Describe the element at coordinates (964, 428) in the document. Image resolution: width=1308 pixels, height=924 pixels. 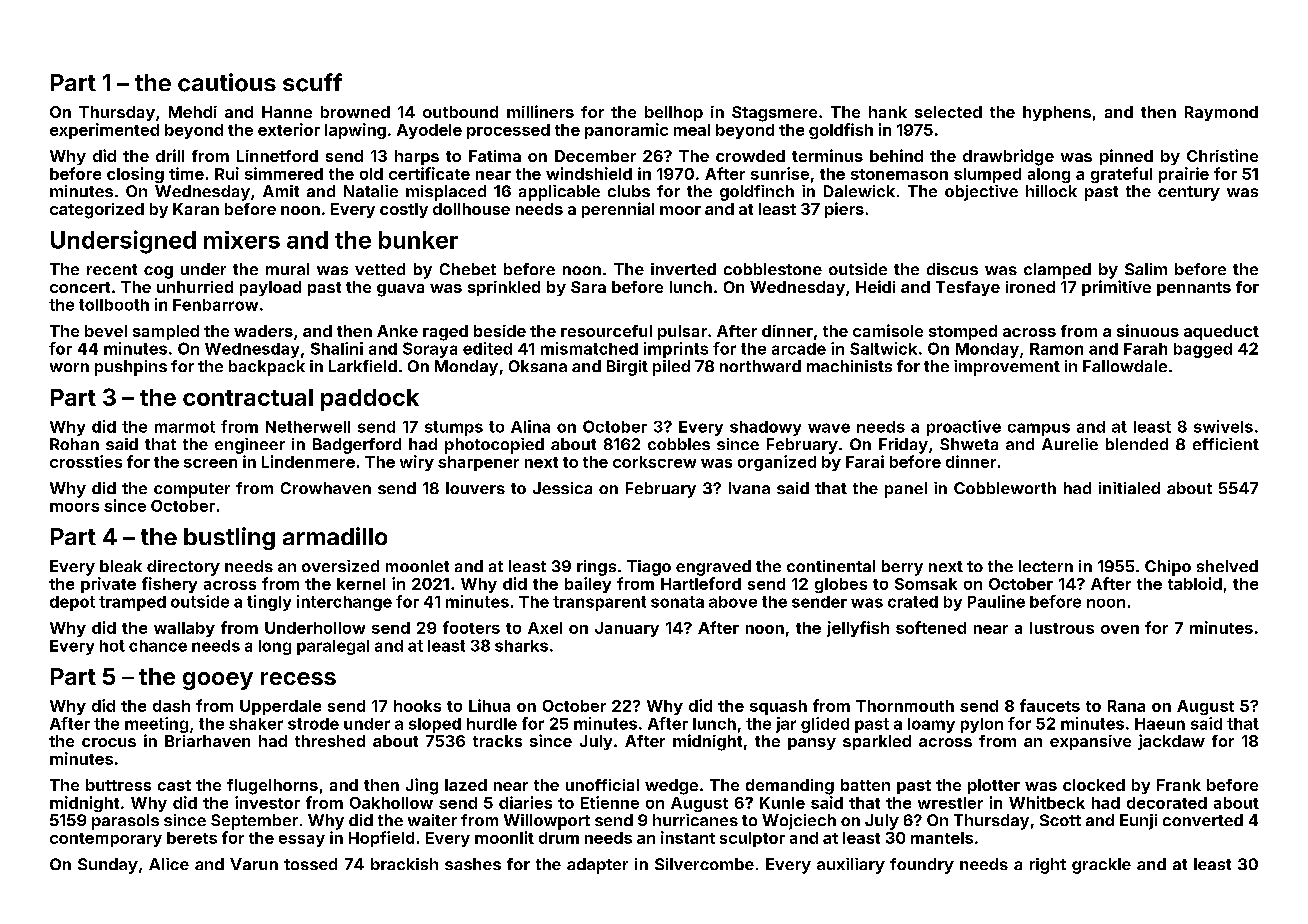
I see `proactive` at that location.
